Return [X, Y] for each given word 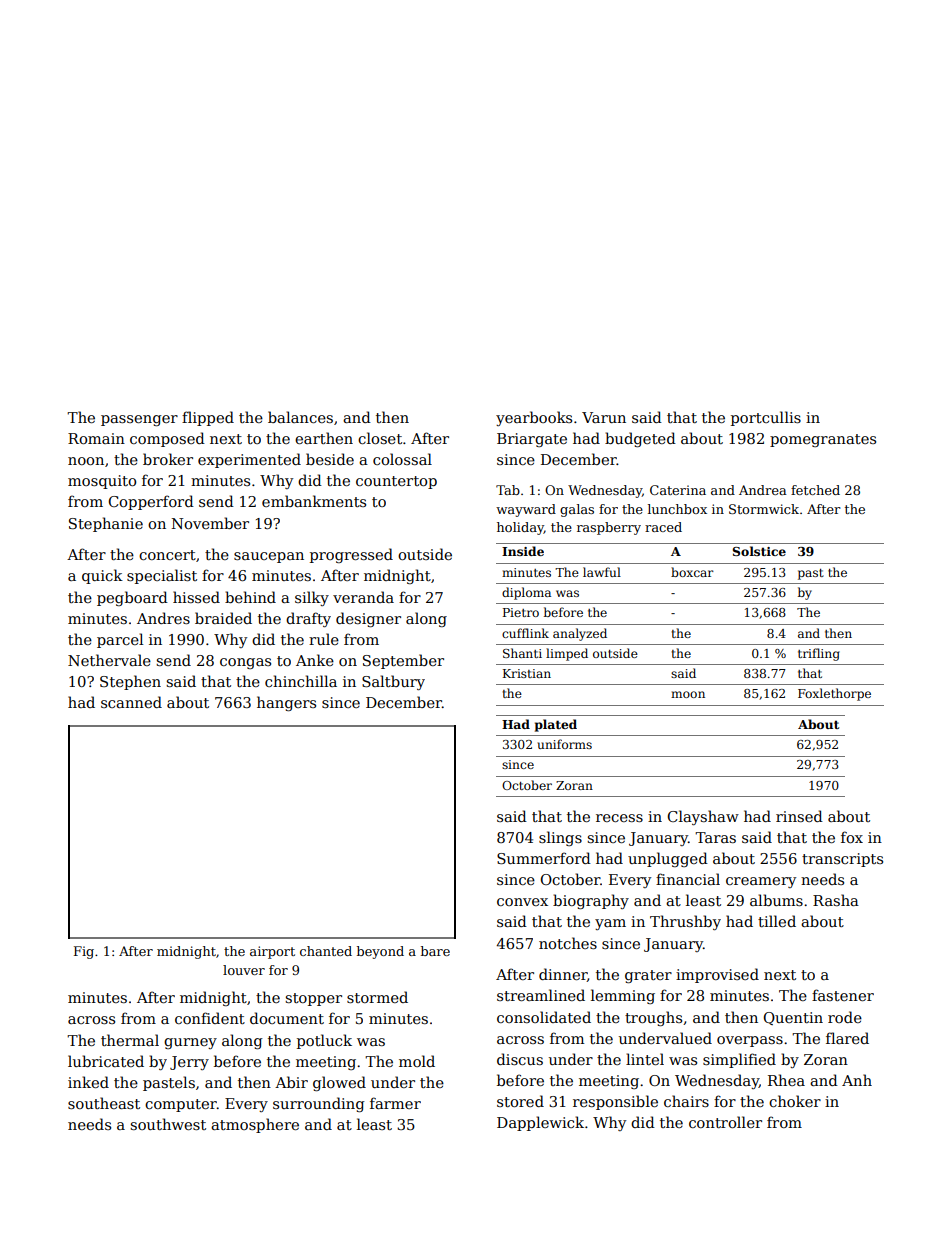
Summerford [544, 858]
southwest [168, 1124]
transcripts [842, 860]
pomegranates [823, 440]
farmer [395, 1103]
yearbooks [534, 418]
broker [168, 459]
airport [272, 952]
